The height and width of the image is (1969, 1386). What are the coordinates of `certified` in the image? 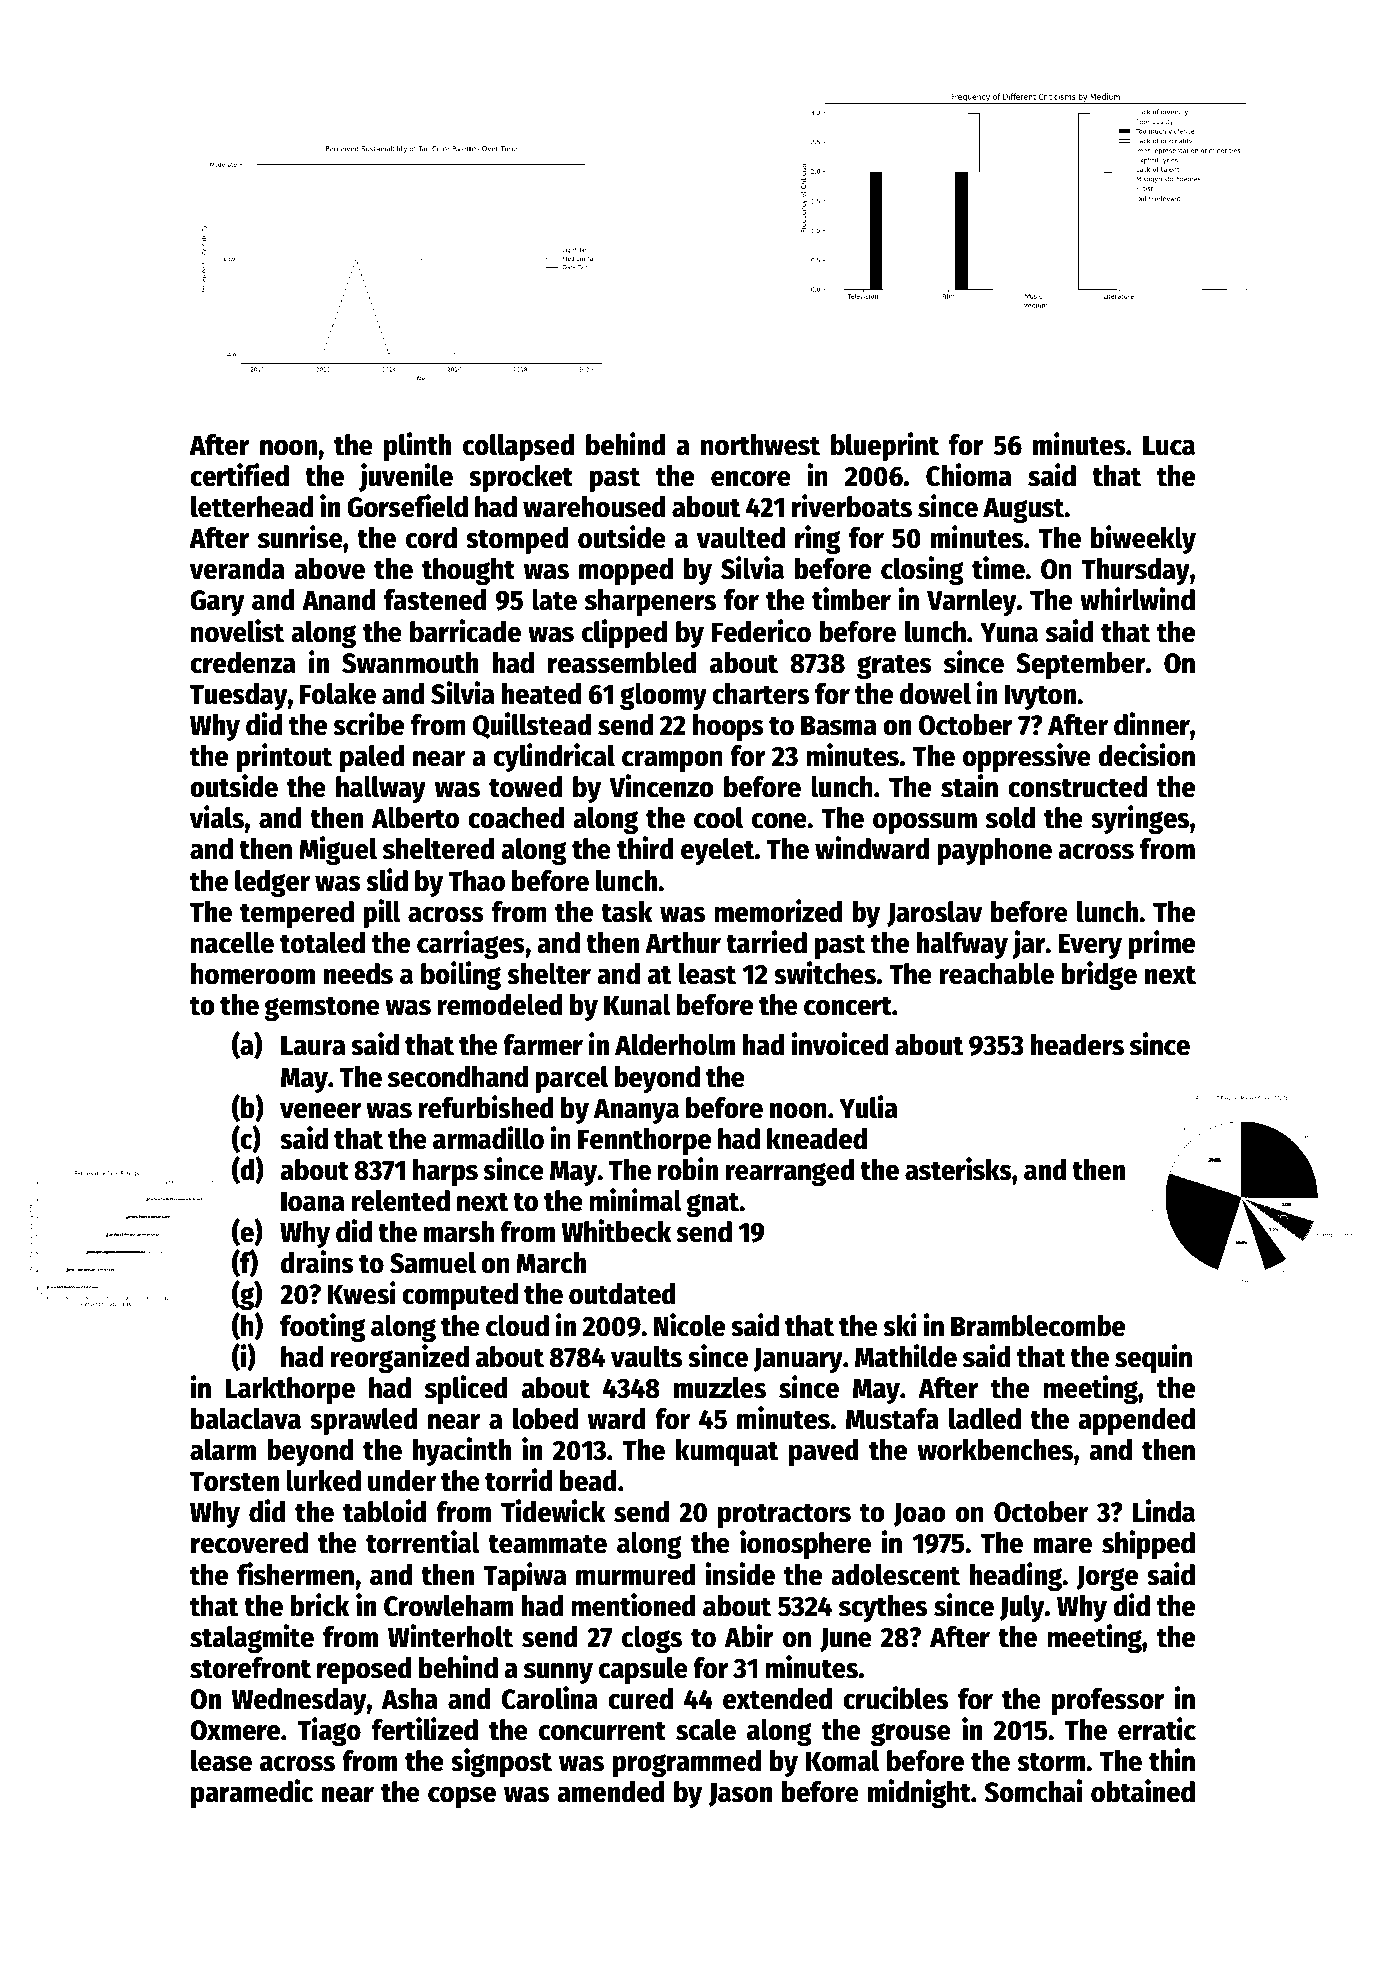 It's located at (239, 475).
